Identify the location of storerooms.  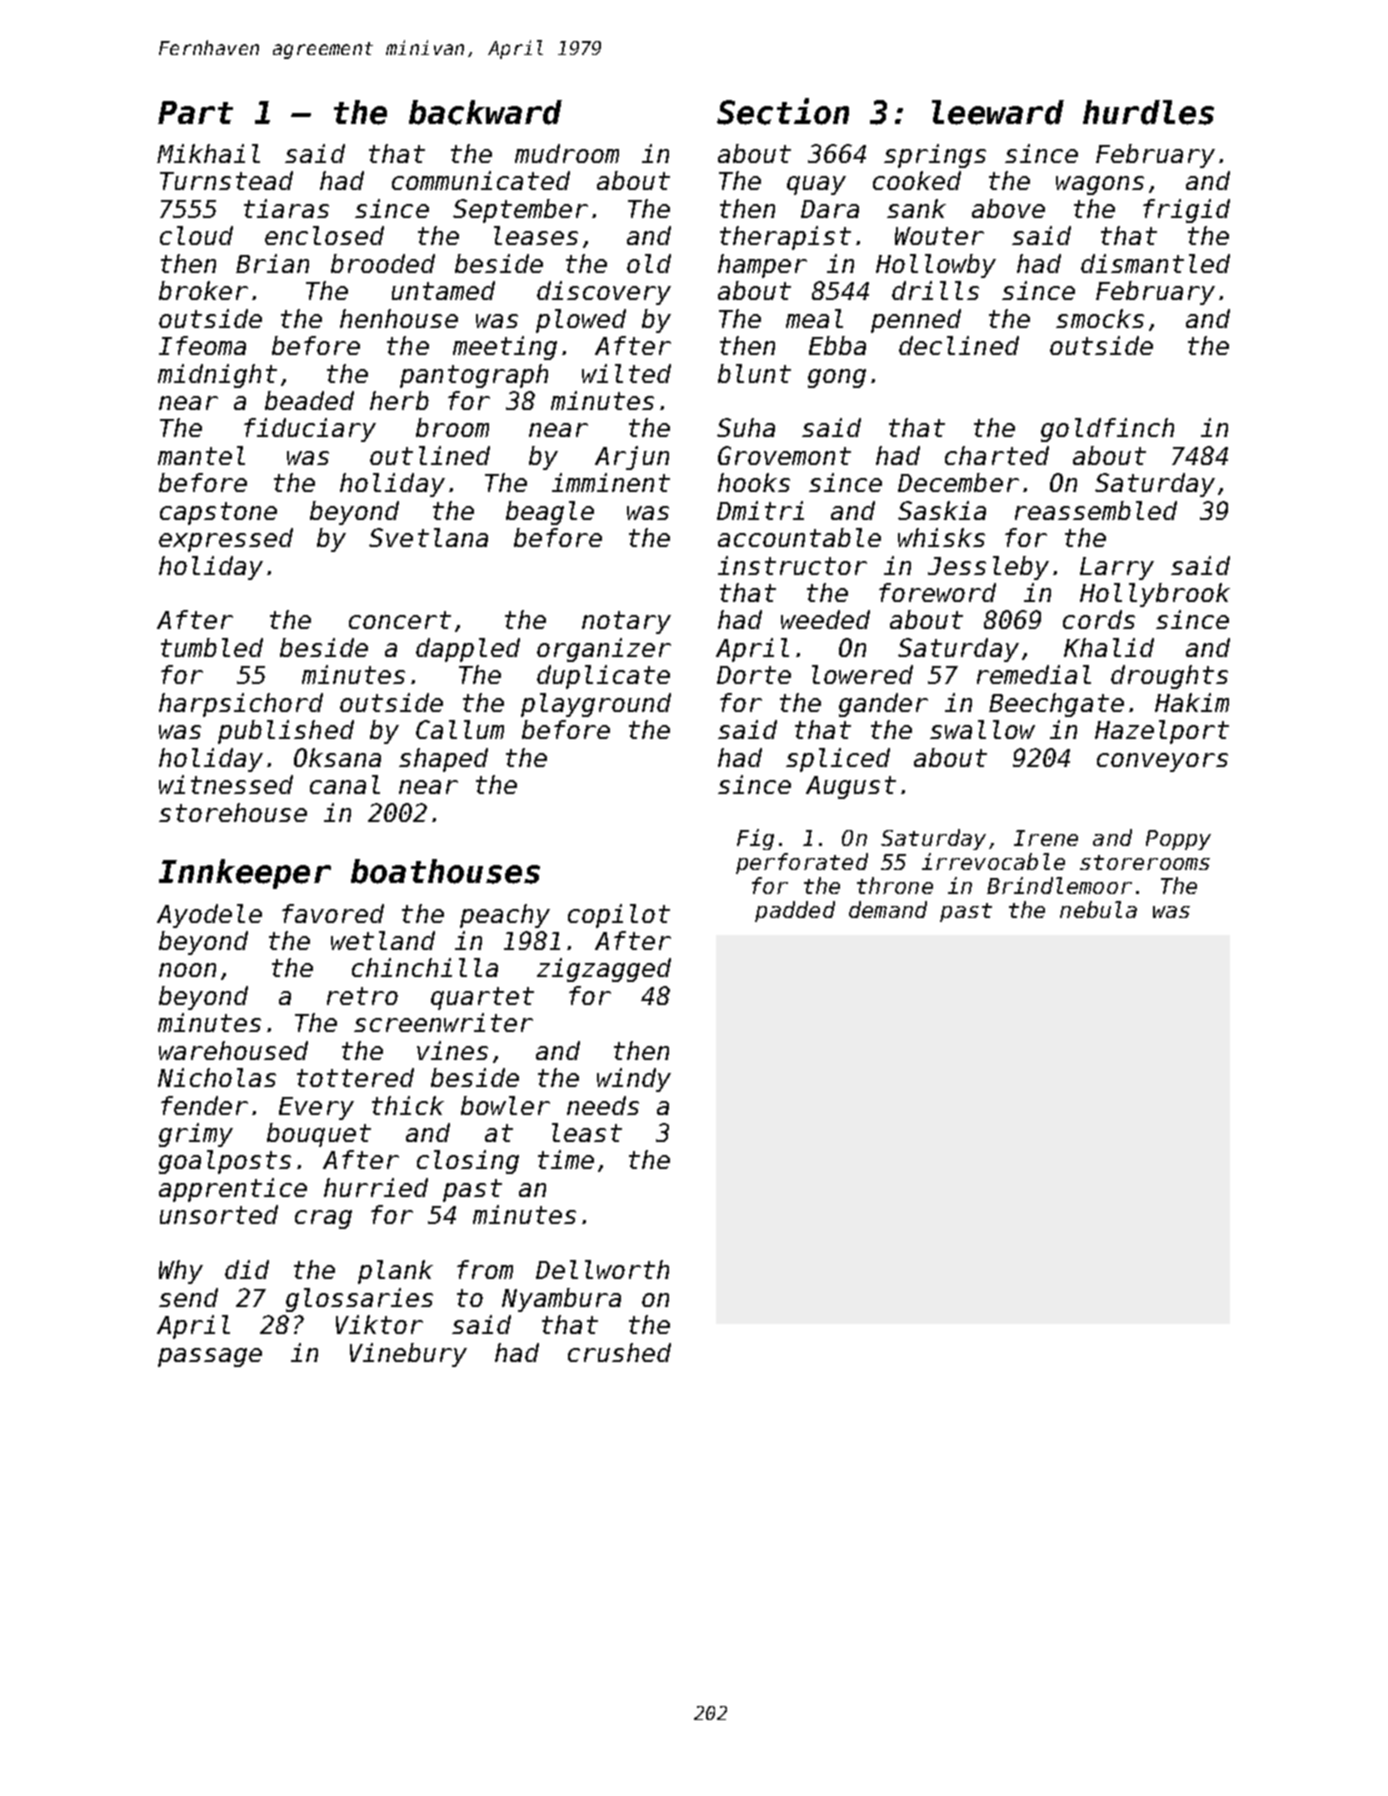
(1145, 862).
